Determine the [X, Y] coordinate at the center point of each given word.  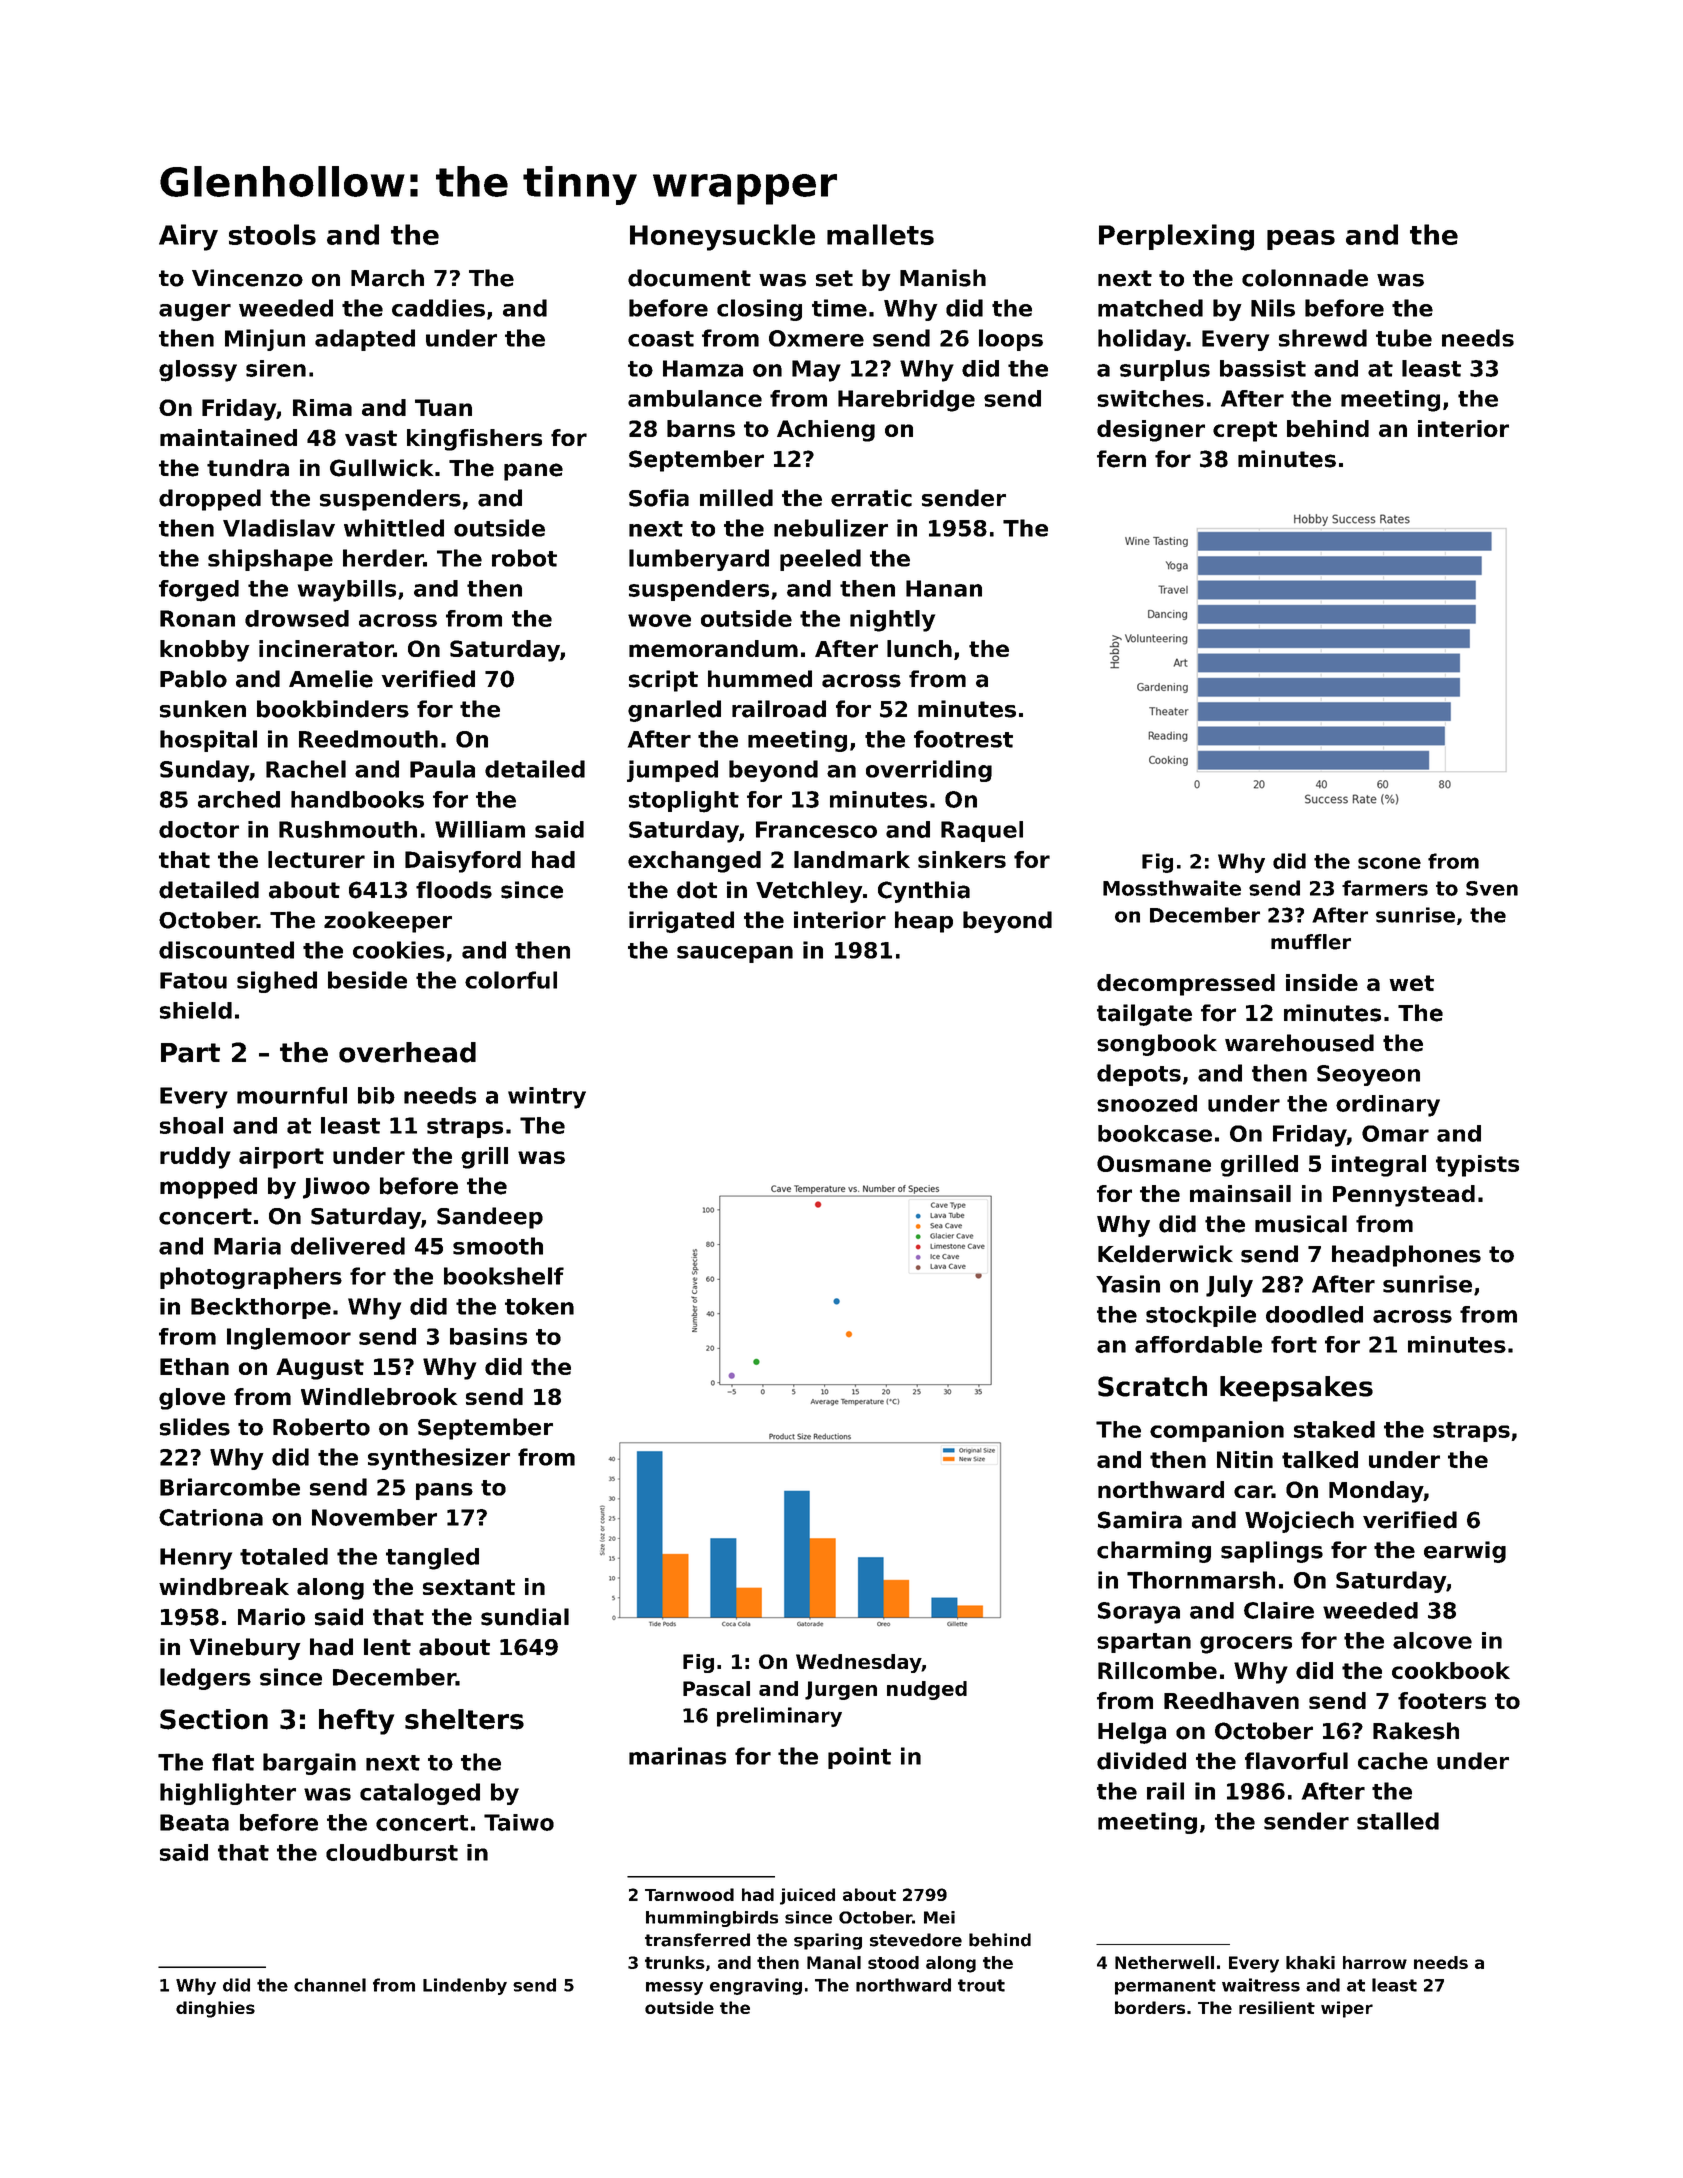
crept [1245, 431]
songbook [1157, 1045]
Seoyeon [1368, 1075]
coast [661, 339]
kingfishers [474, 440]
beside [367, 980]
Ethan [194, 1366]
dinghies [215, 2009]
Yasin [1128, 1284]
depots [1139, 1075]
